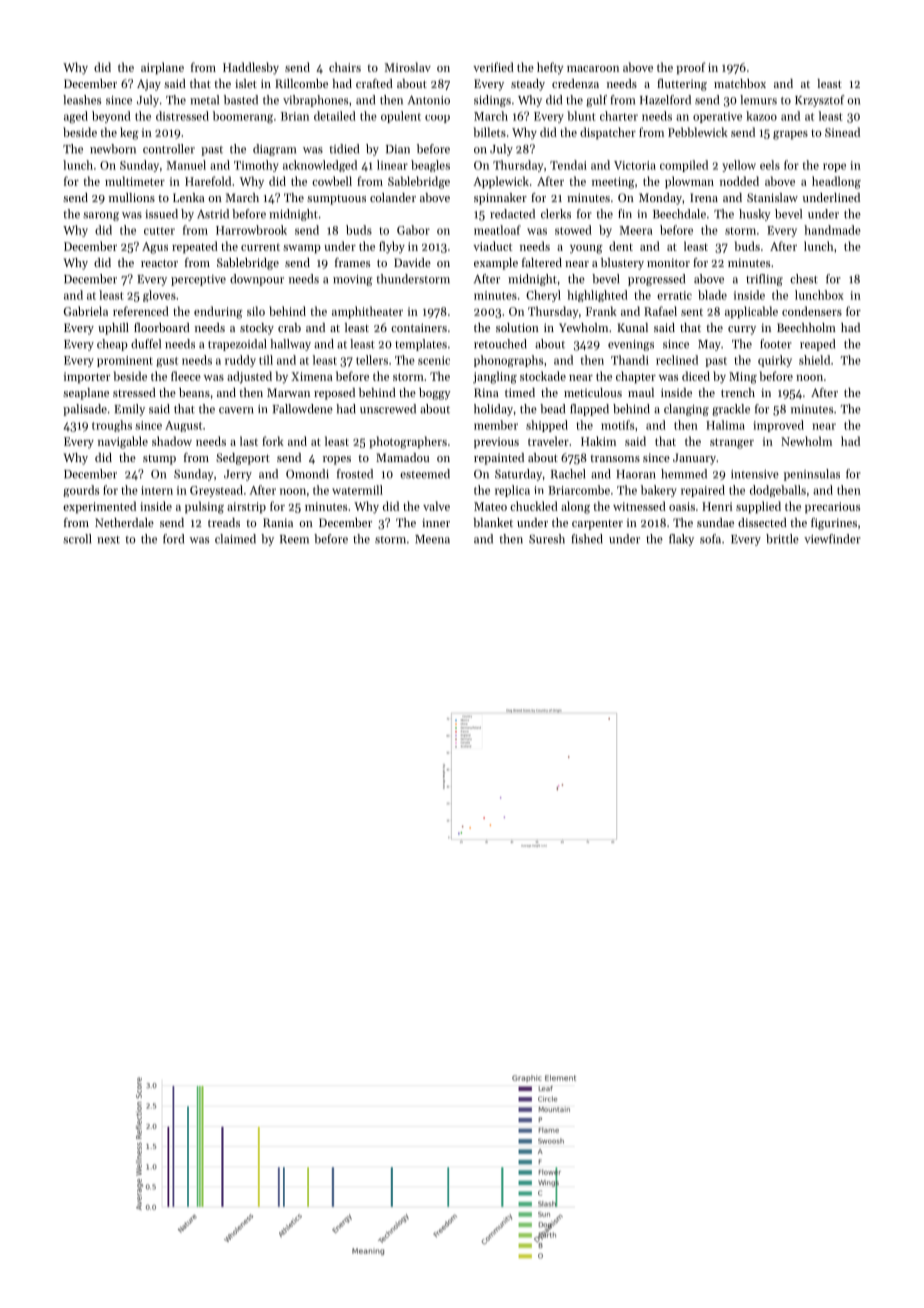 This image has width=924, height=1308. Describe the element at coordinates (812, 311) in the image. I see `condensers` at that location.
